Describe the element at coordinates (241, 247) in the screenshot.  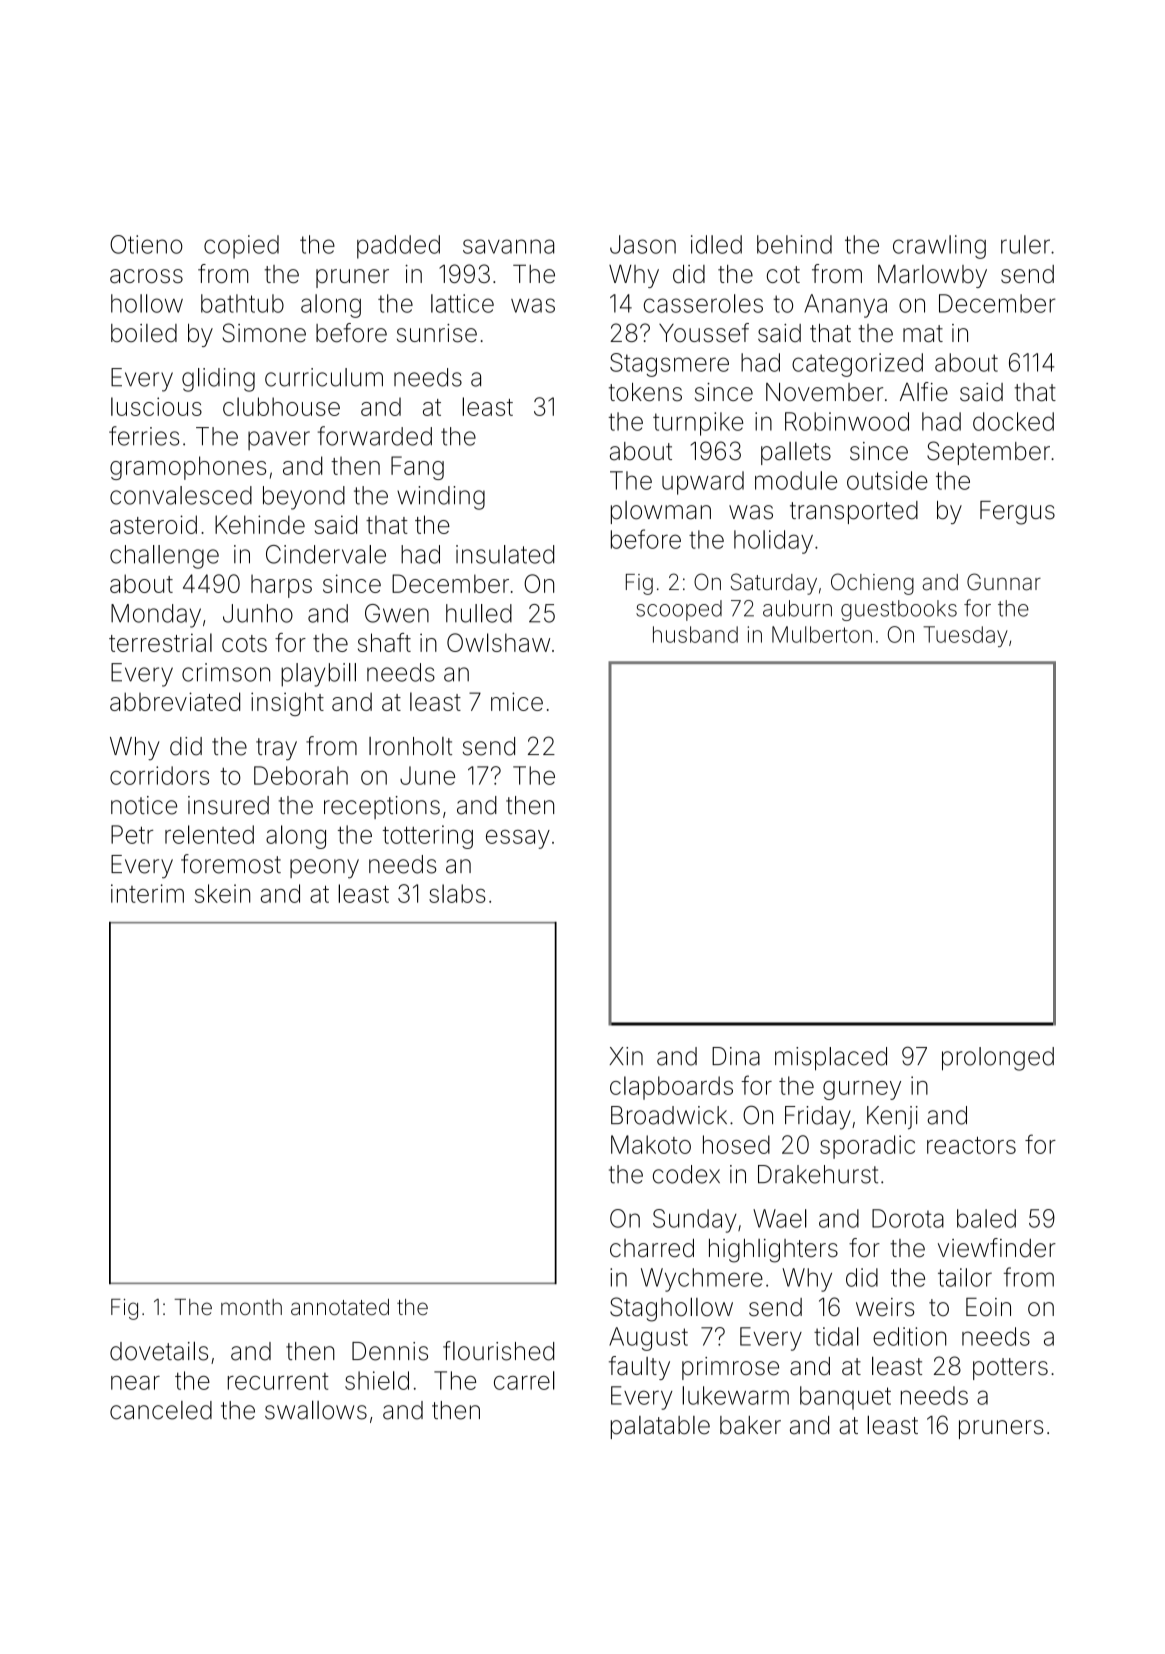
I see `copied` at that location.
